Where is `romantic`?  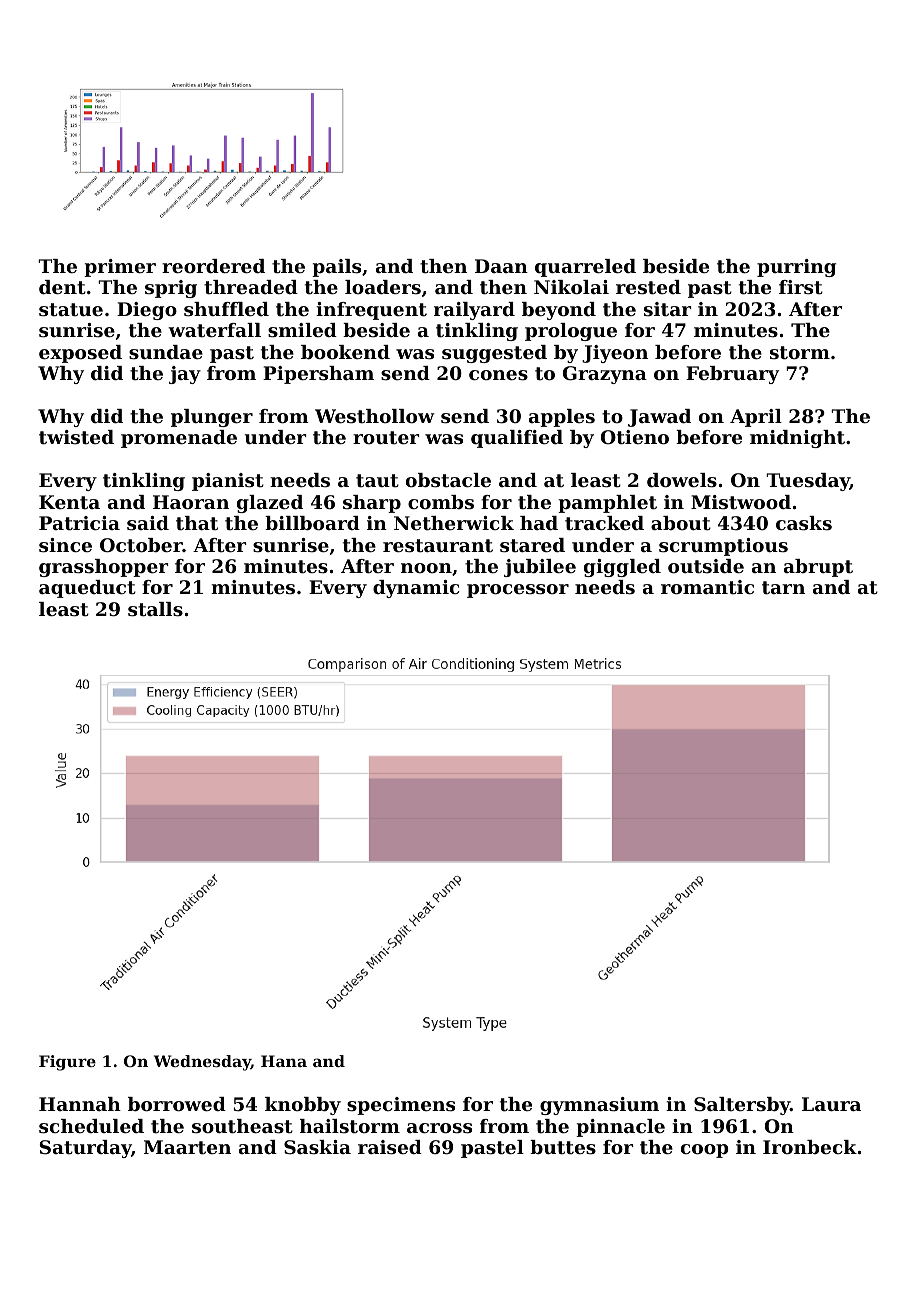
romantic is located at coordinates (707, 587).
